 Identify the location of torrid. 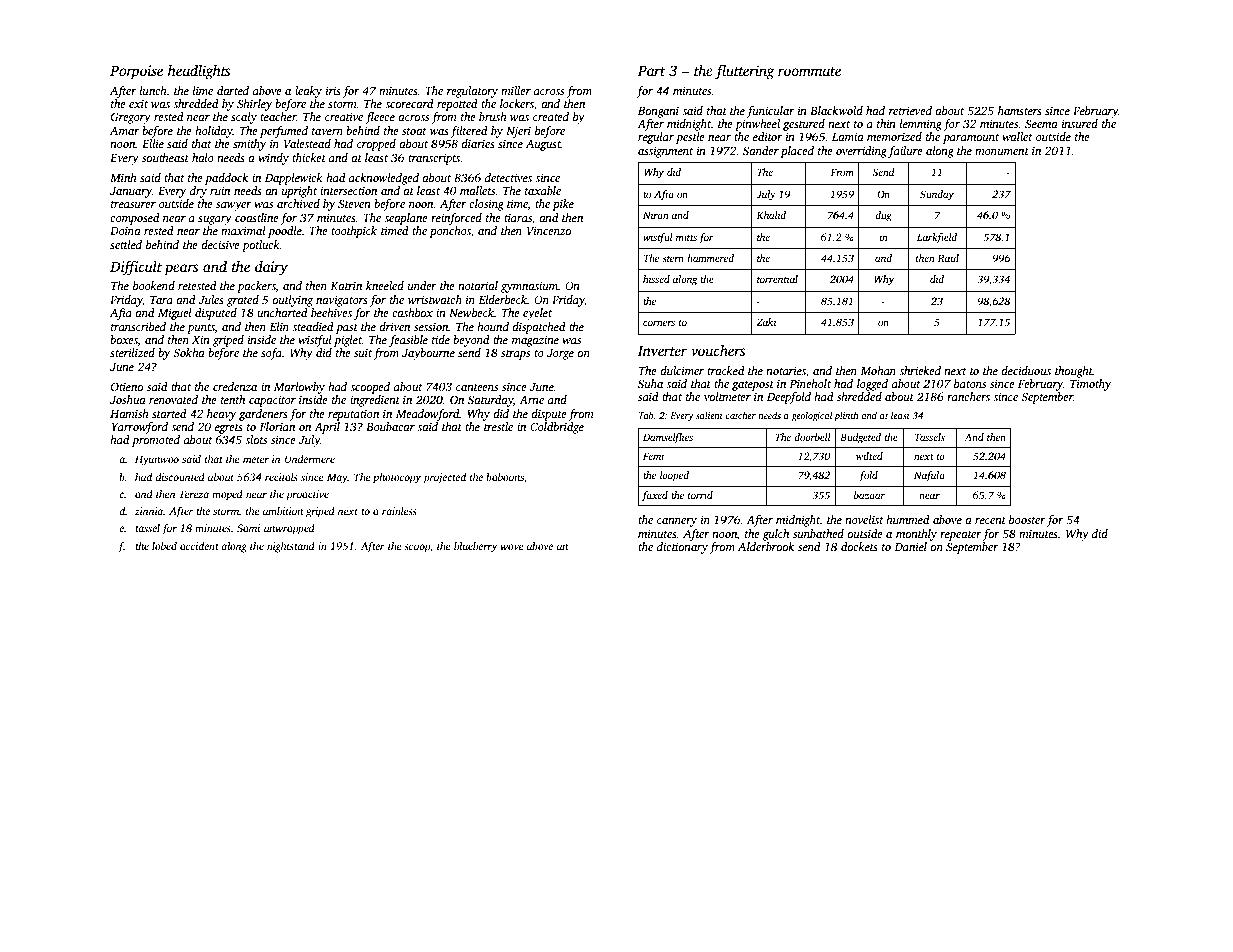
(700, 495).
